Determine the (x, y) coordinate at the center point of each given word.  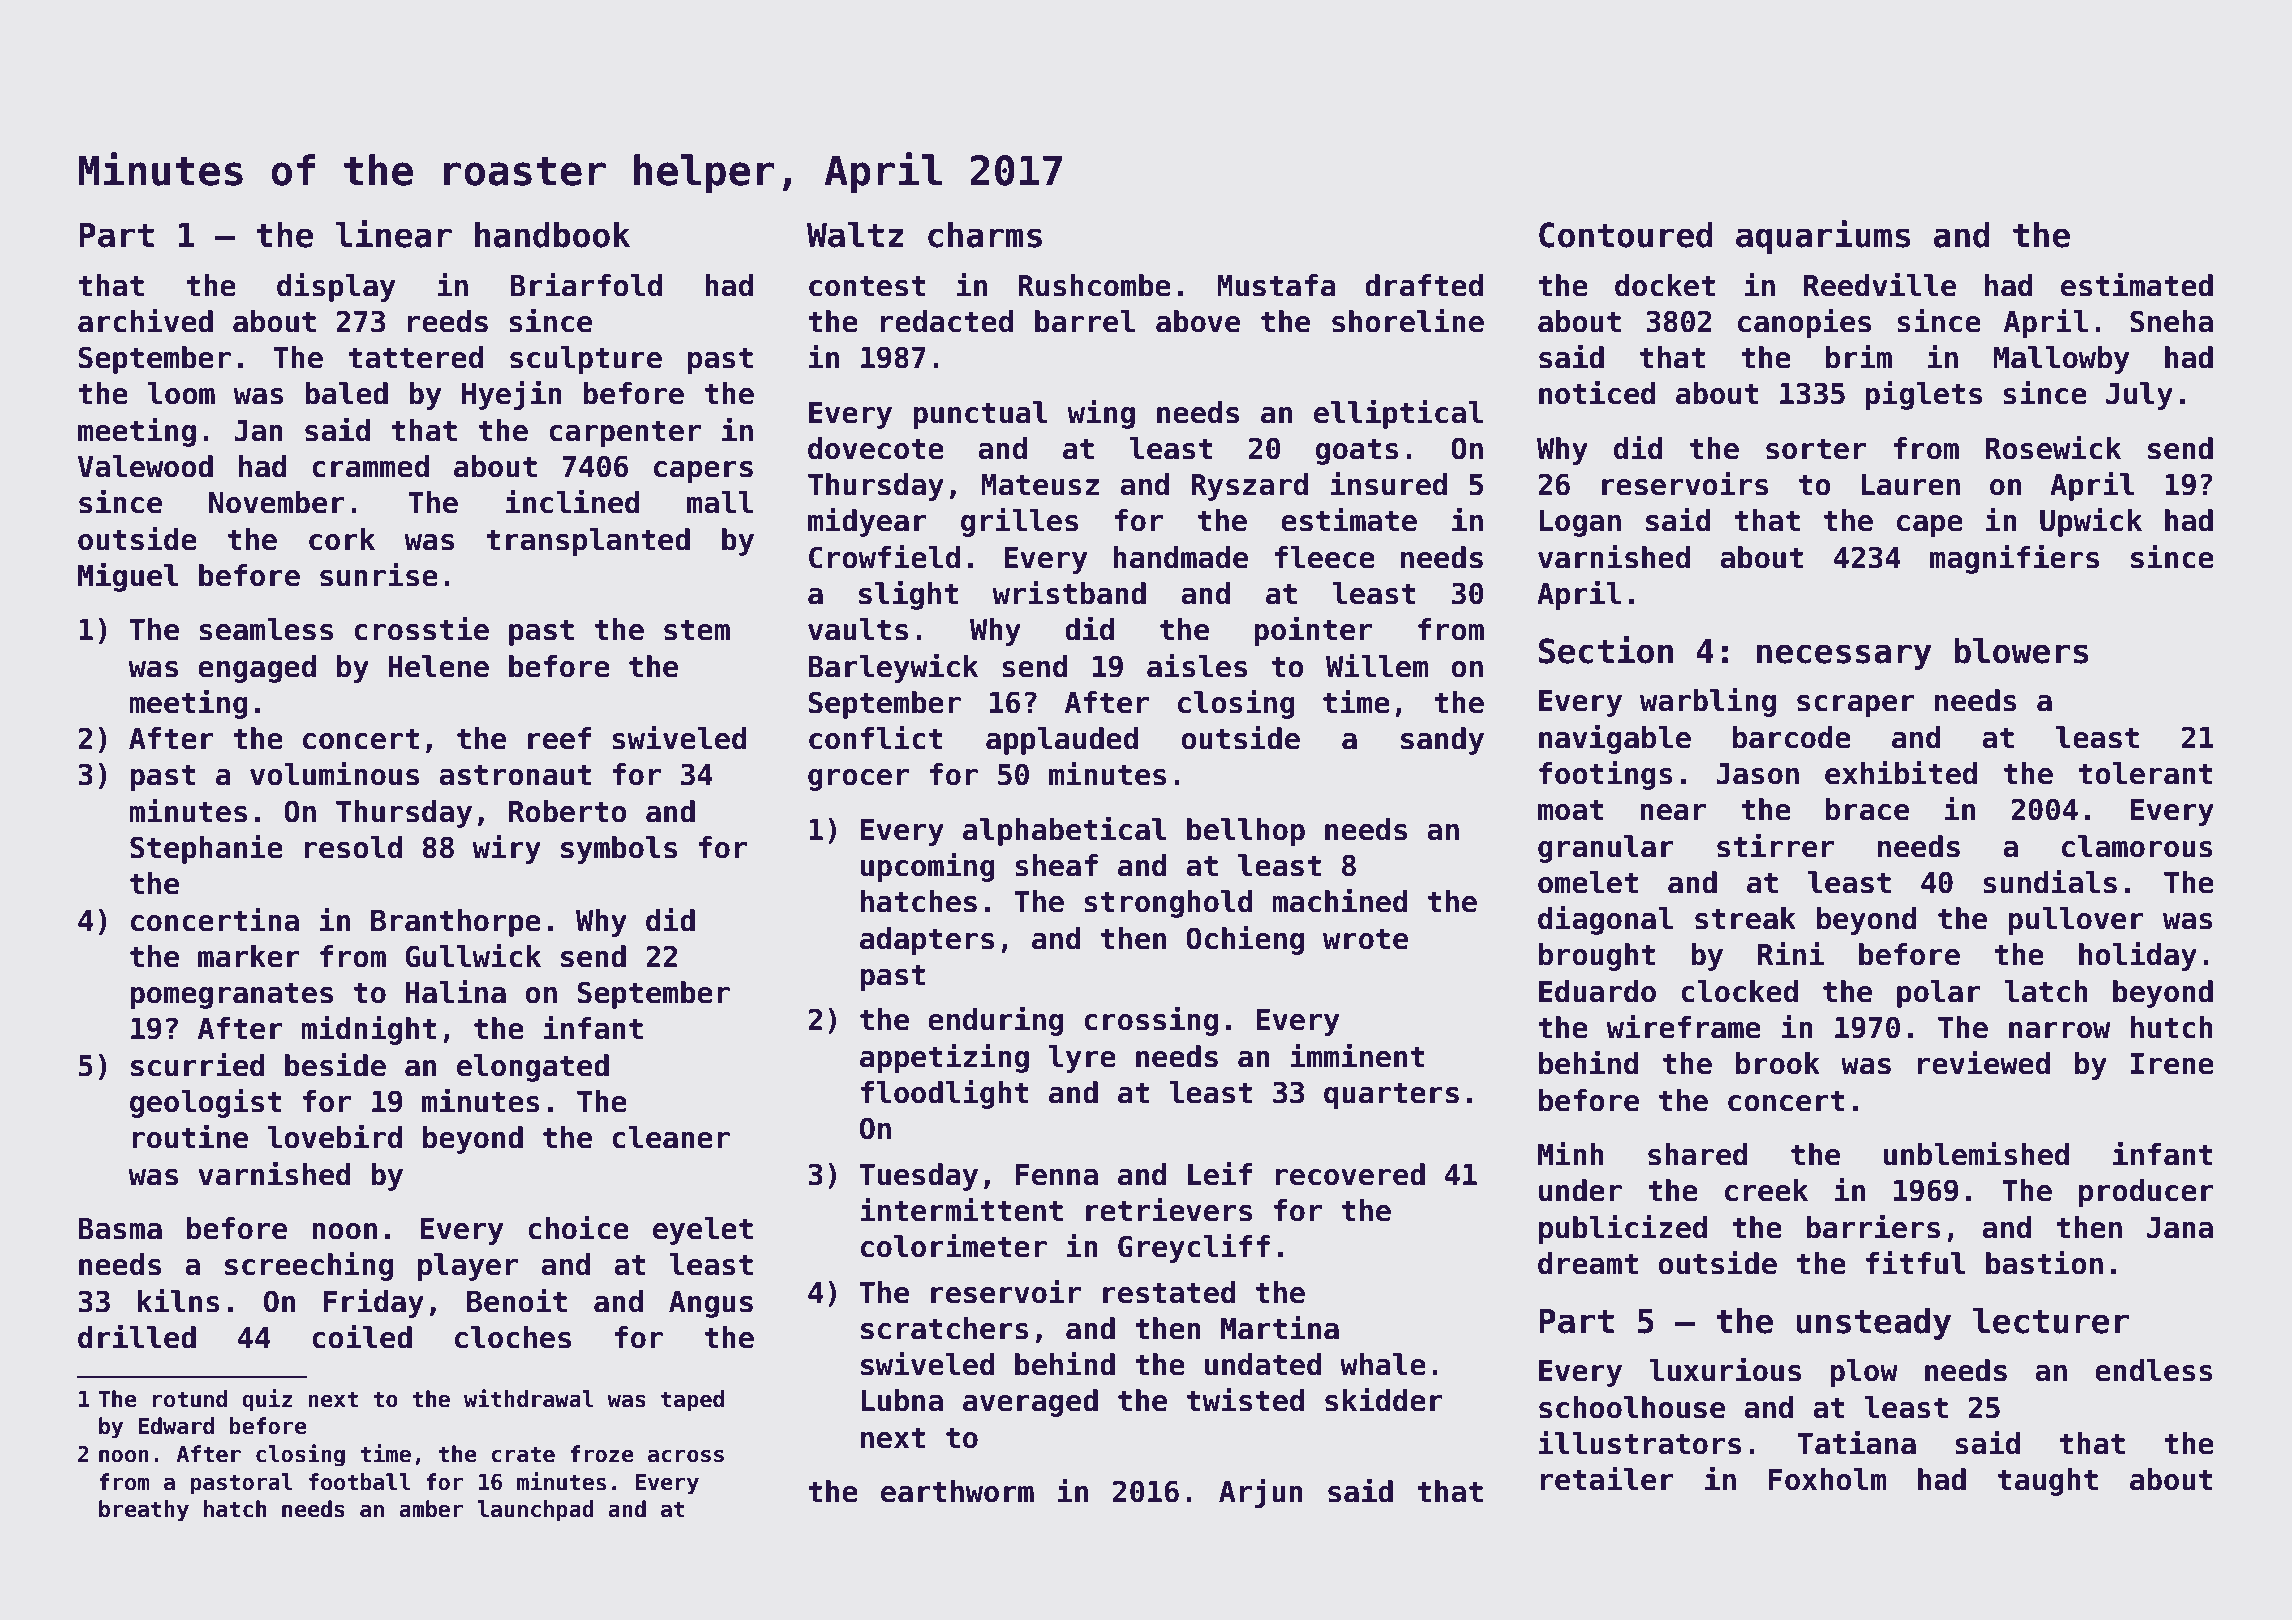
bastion (2044, 1262)
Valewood (145, 466)
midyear (867, 522)
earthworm (957, 1491)
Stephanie (206, 849)
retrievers (1169, 1209)
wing (1101, 414)
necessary (1844, 657)
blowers (2021, 651)
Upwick (2091, 522)
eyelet (703, 1231)
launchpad (536, 1511)
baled (346, 393)
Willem (1377, 665)
